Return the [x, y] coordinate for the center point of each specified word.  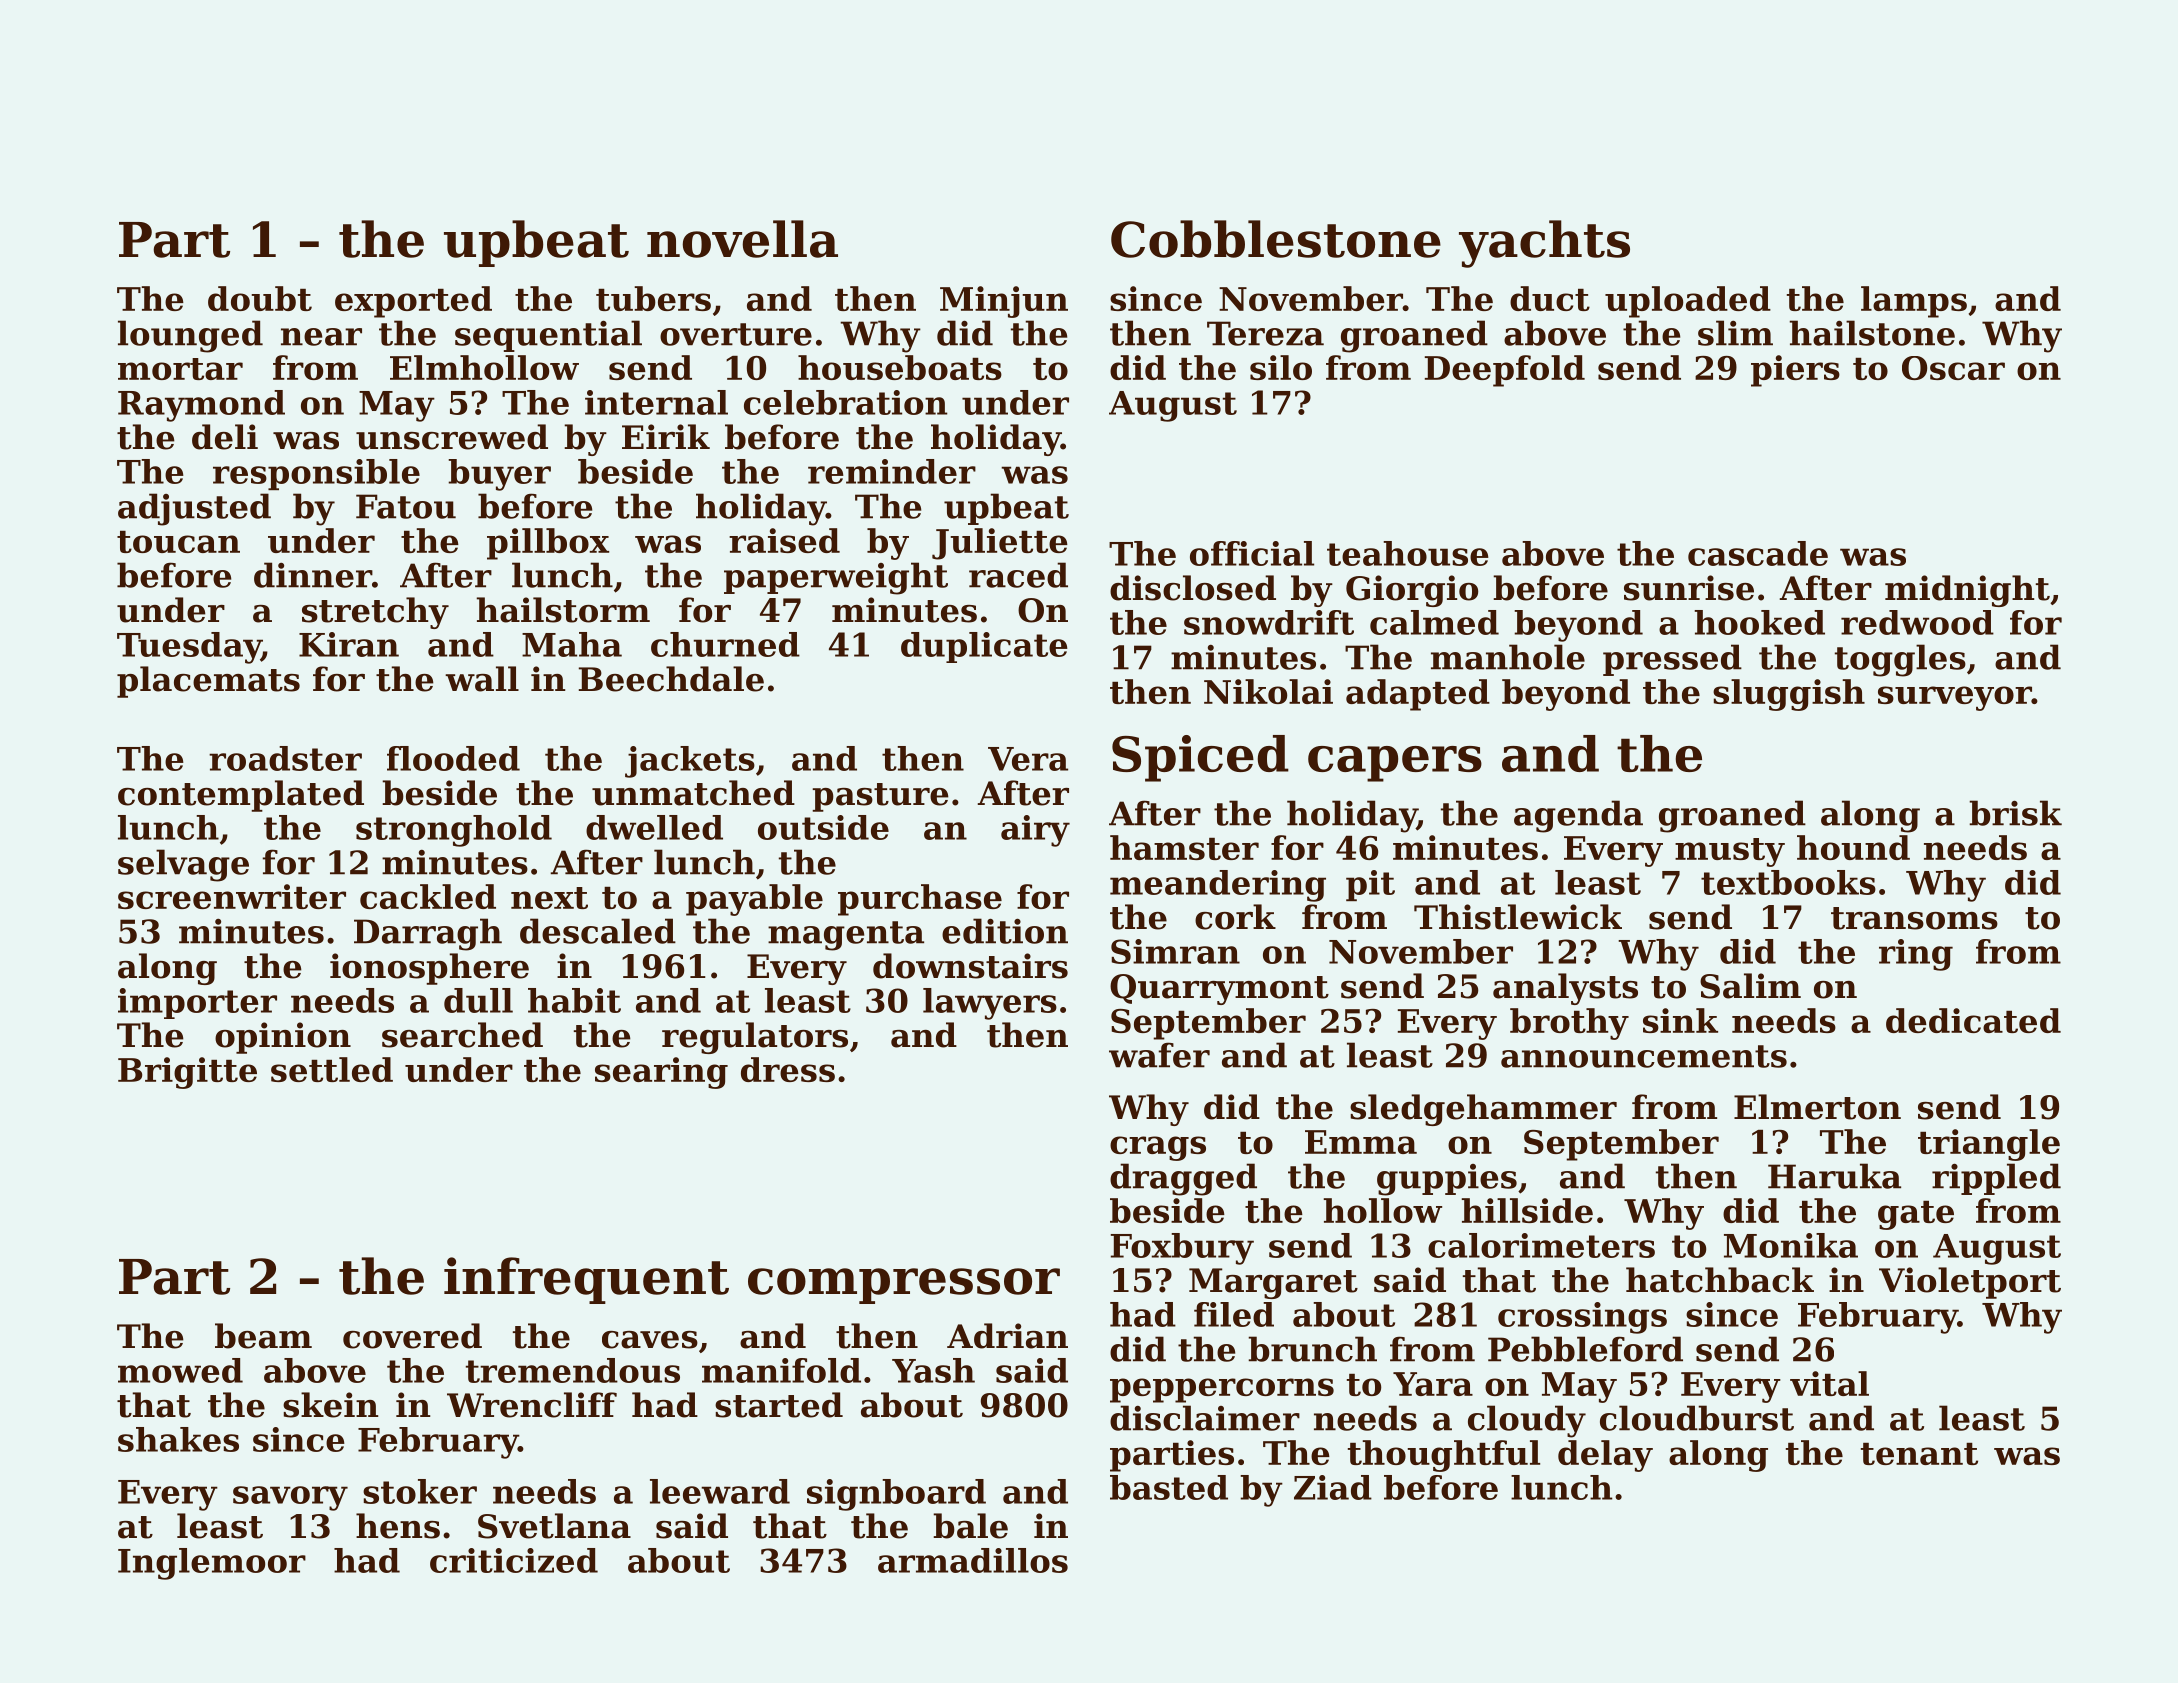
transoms [1914, 918]
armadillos [973, 1560]
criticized [514, 1560]
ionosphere [429, 969]
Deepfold [1505, 371]
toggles [1900, 660]
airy [1035, 831]
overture [736, 334]
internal [656, 402]
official [1252, 553]
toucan [178, 542]
